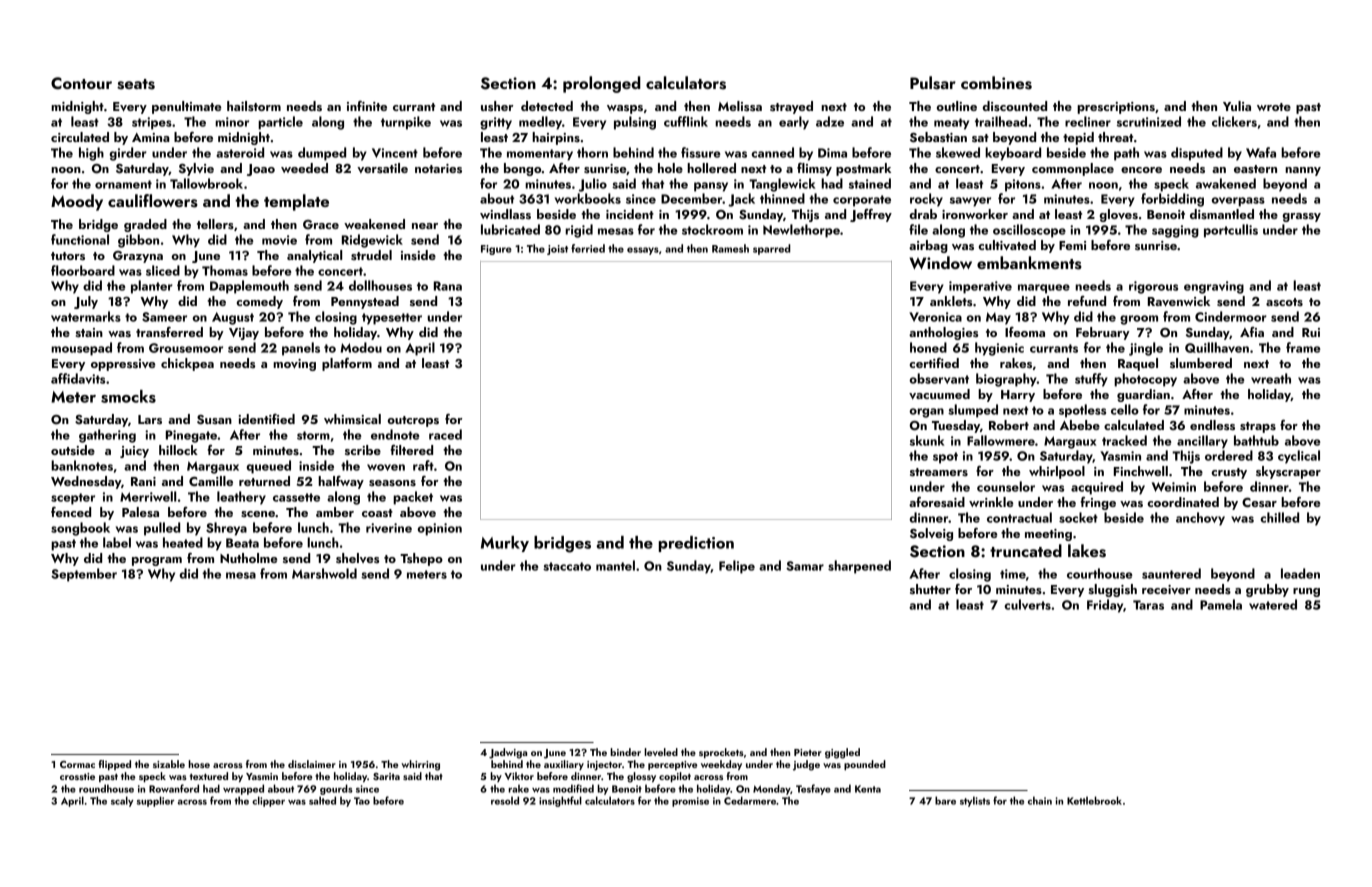 This screenshot has width=1372, height=887. What do you see at coordinates (136, 84) in the screenshot?
I see `seats` at bounding box center [136, 84].
